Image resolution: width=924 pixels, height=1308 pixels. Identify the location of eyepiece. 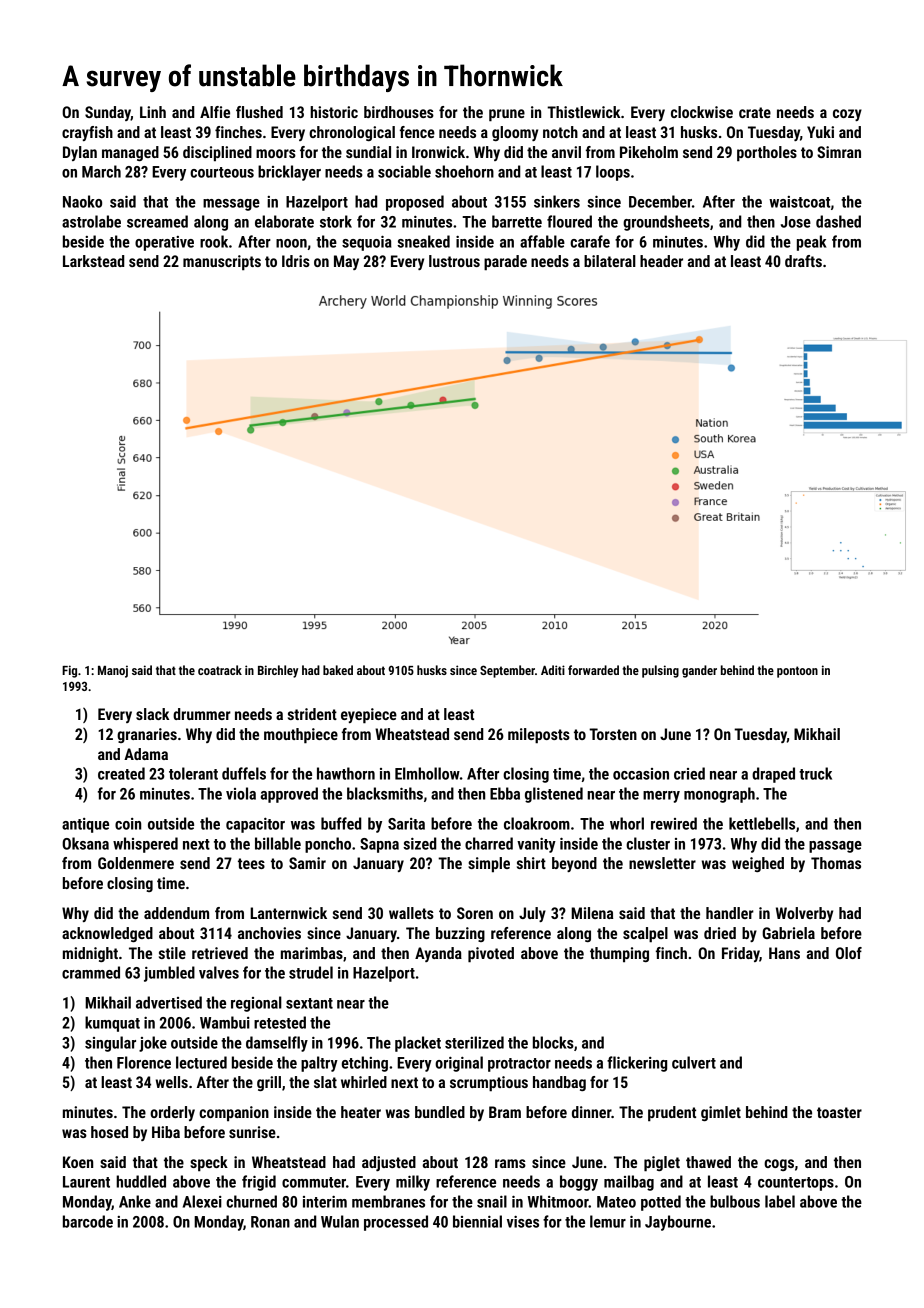
(369, 716).
